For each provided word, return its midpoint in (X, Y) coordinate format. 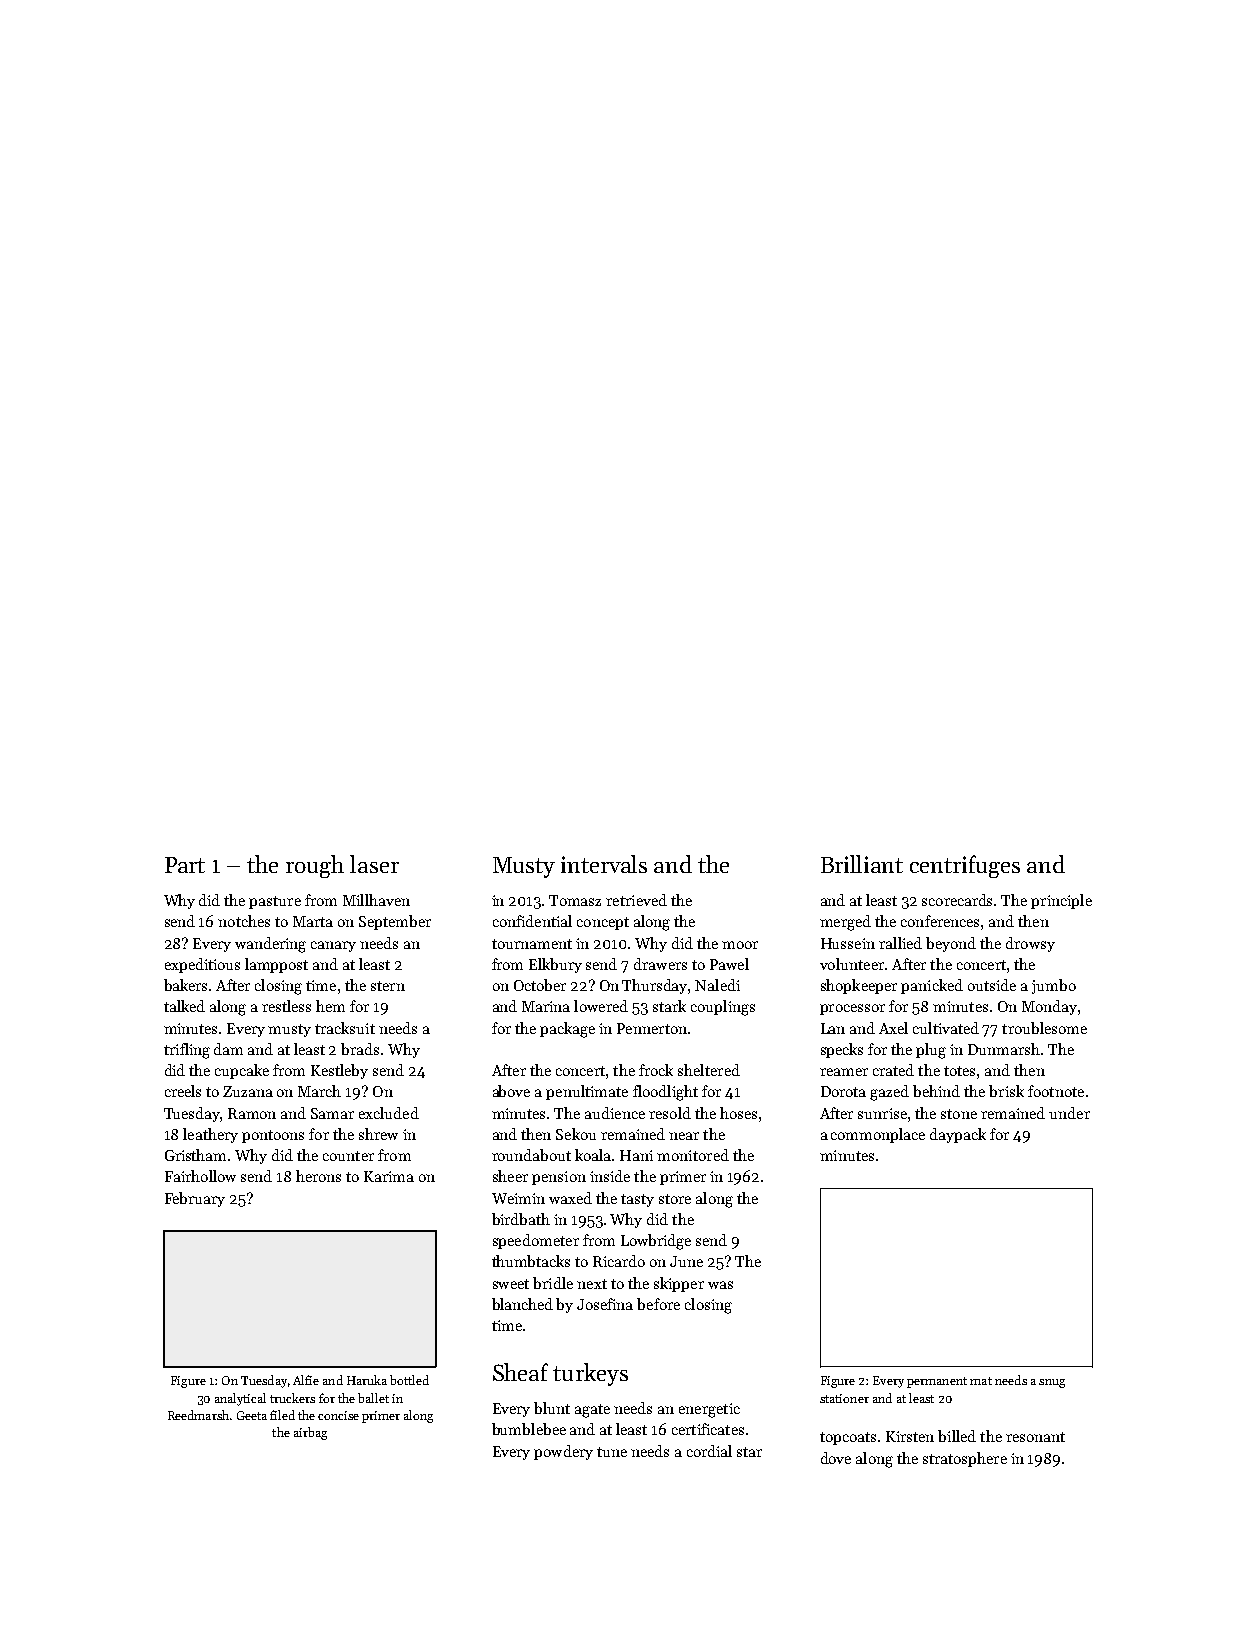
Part (185, 865)
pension (559, 1178)
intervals (604, 864)
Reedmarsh (198, 1415)
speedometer (536, 1241)
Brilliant (862, 864)
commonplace (878, 1135)
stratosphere (965, 1459)
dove (836, 1458)
